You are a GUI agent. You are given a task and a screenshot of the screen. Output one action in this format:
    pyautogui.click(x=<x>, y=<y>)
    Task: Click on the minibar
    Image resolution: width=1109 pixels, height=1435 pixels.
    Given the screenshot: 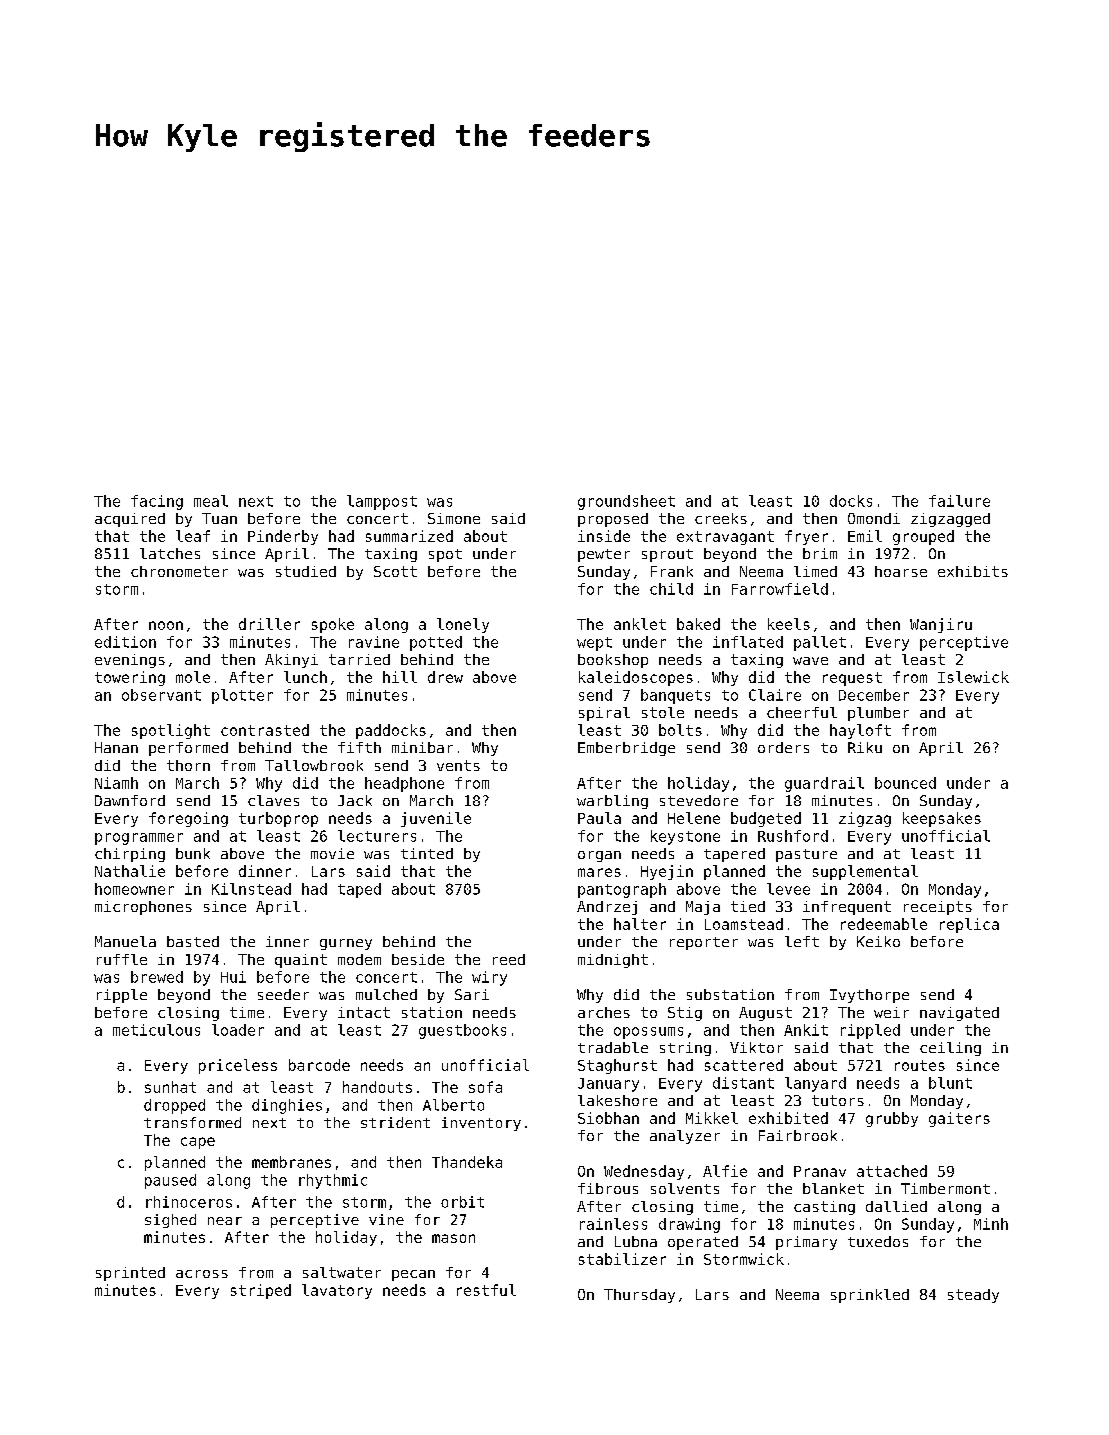 What is the action you would take?
    pyautogui.click(x=422, y=747)
